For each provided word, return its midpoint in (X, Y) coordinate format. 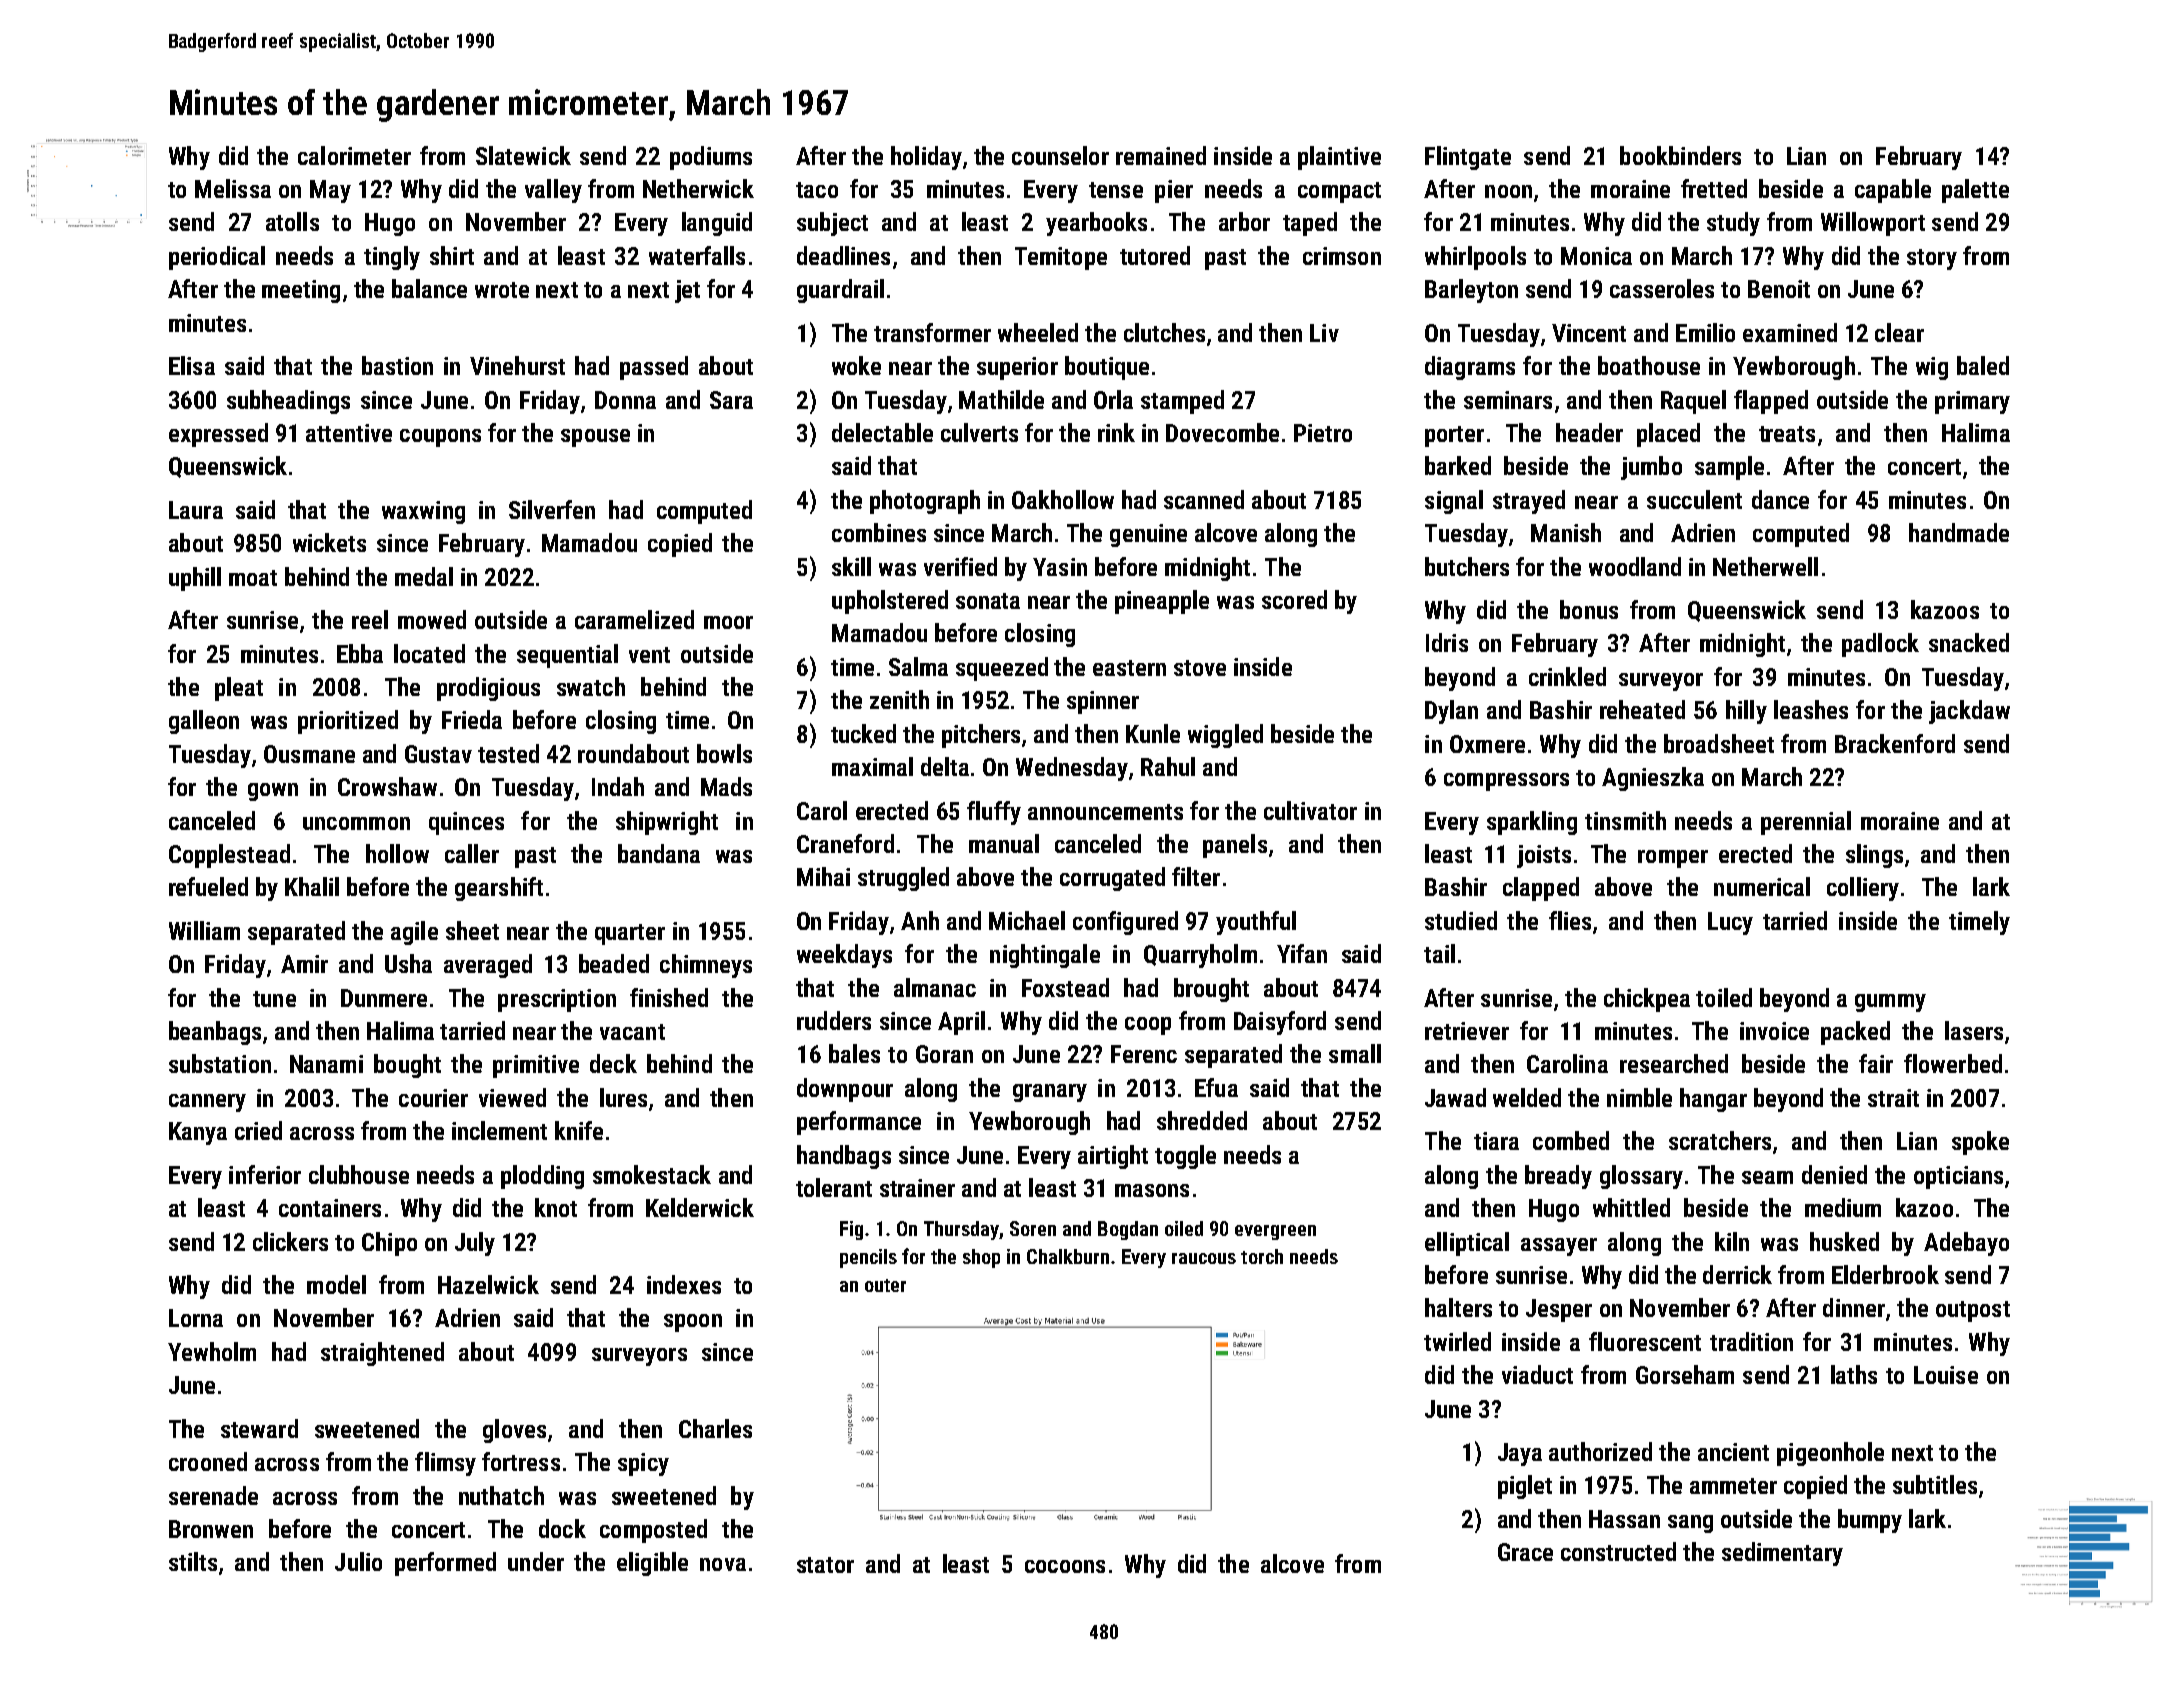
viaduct (1537, 1374)
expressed (218, 435)
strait (1893, 1098)
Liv (1324, 333)
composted (653, 1531)
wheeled (1038, 332)
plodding (542, 1177)
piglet (1525, 1487)
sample (1729, 468)
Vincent (1589, 333)
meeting (301, 291)
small (1355, 1053)
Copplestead (229, 856)
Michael (1027, 920)
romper (1673, 859)
